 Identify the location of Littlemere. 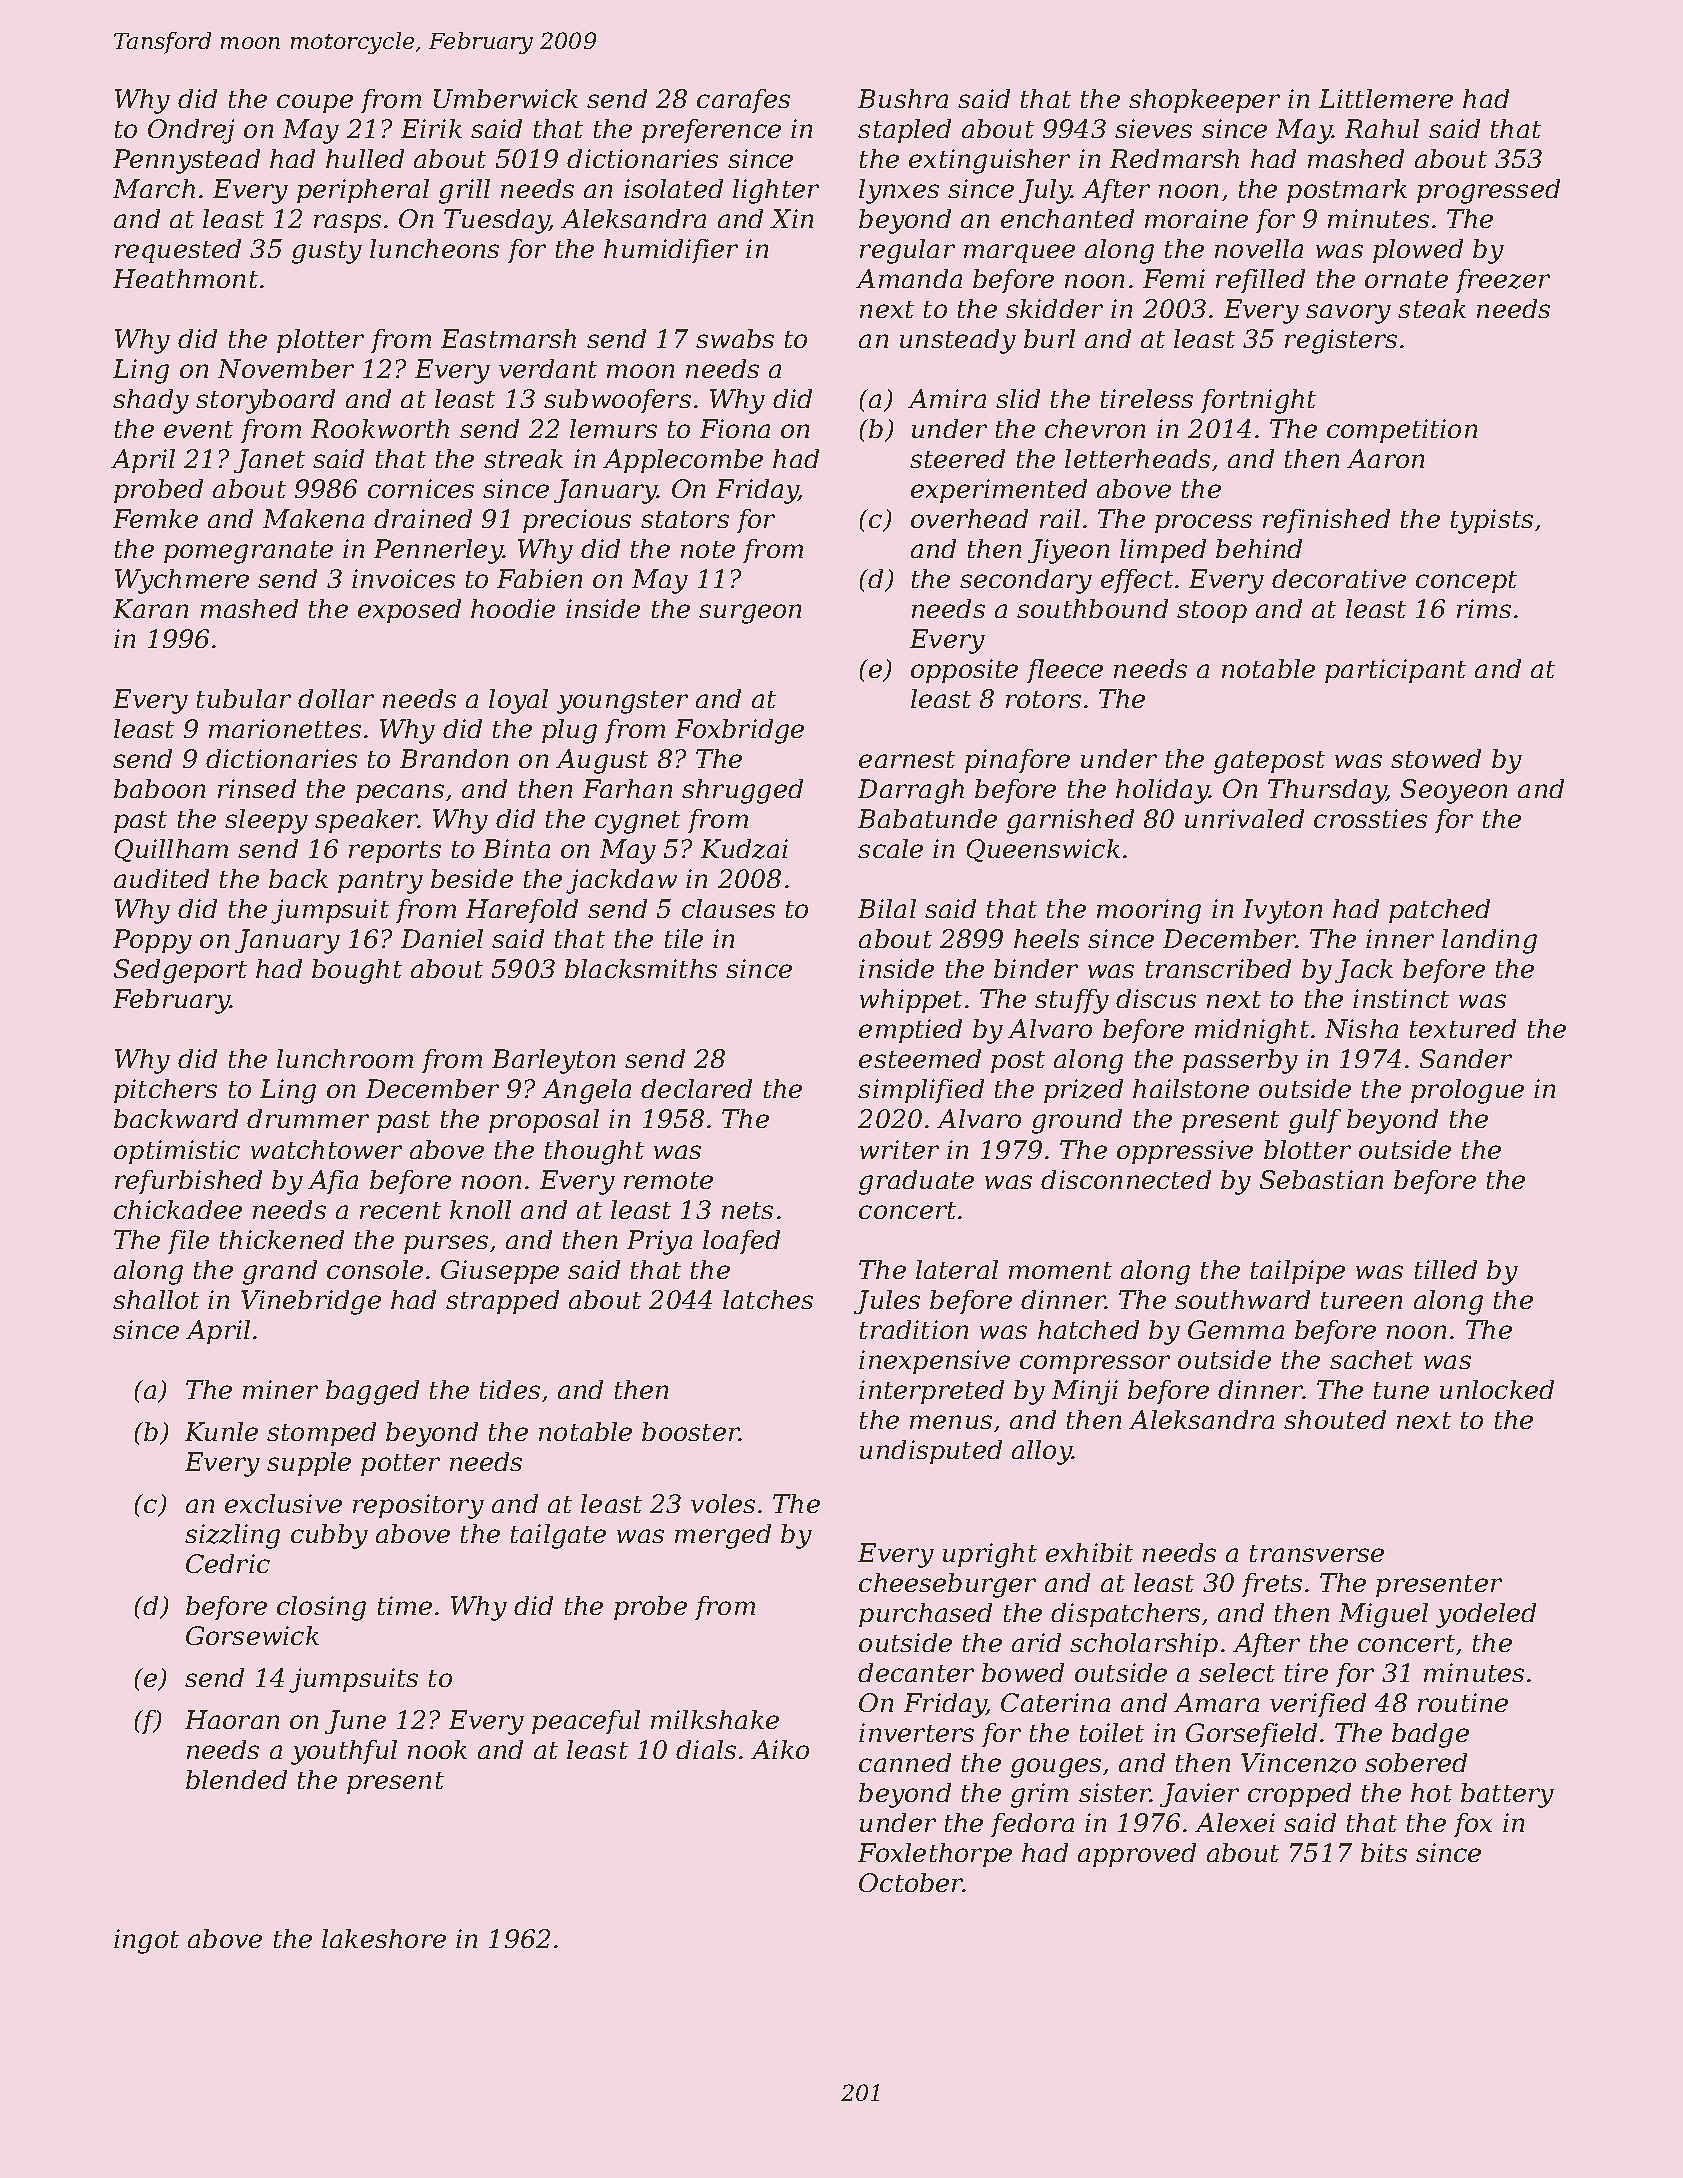
(1386, 98).
